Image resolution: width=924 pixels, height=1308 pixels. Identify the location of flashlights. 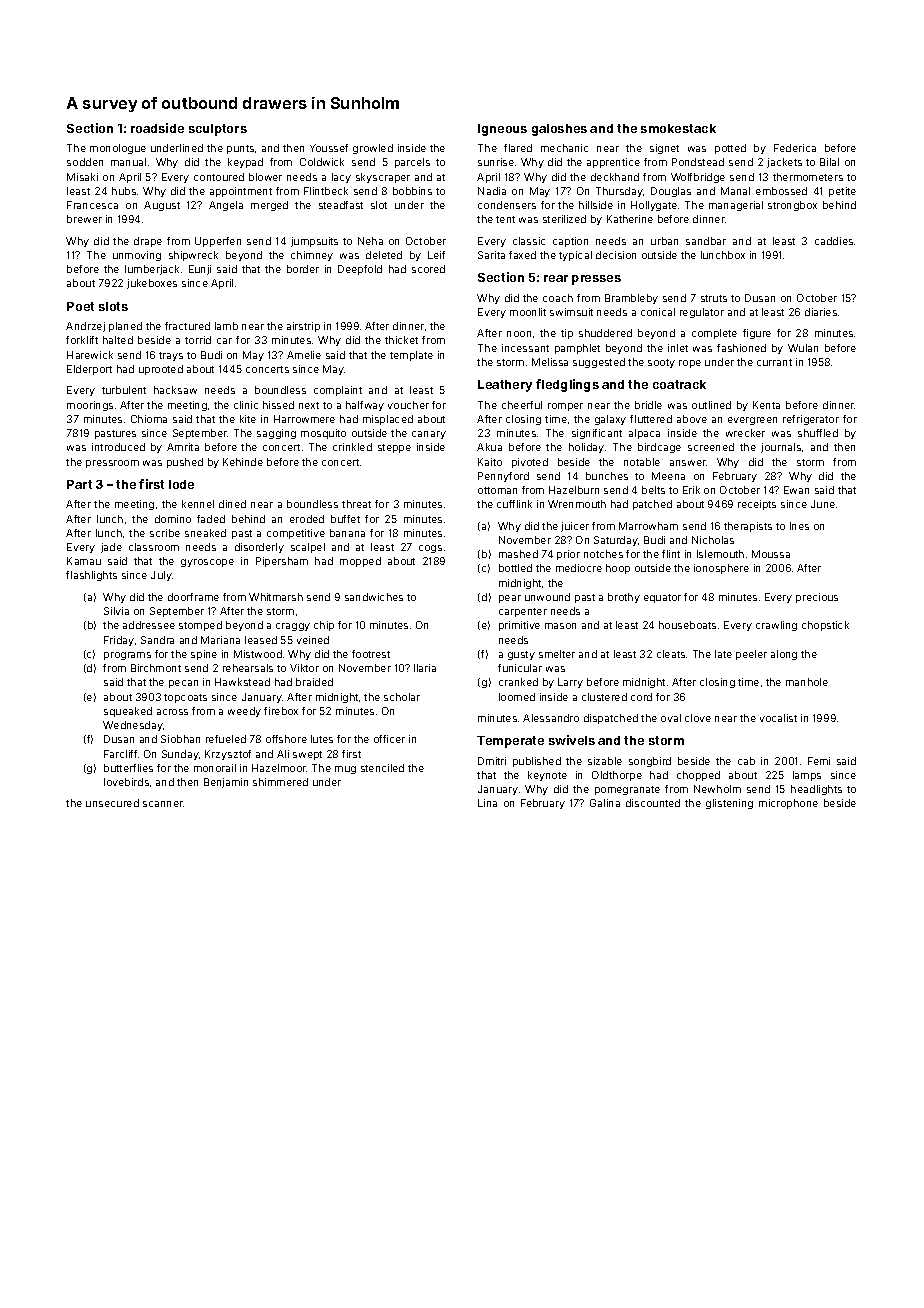
(91, 576).
